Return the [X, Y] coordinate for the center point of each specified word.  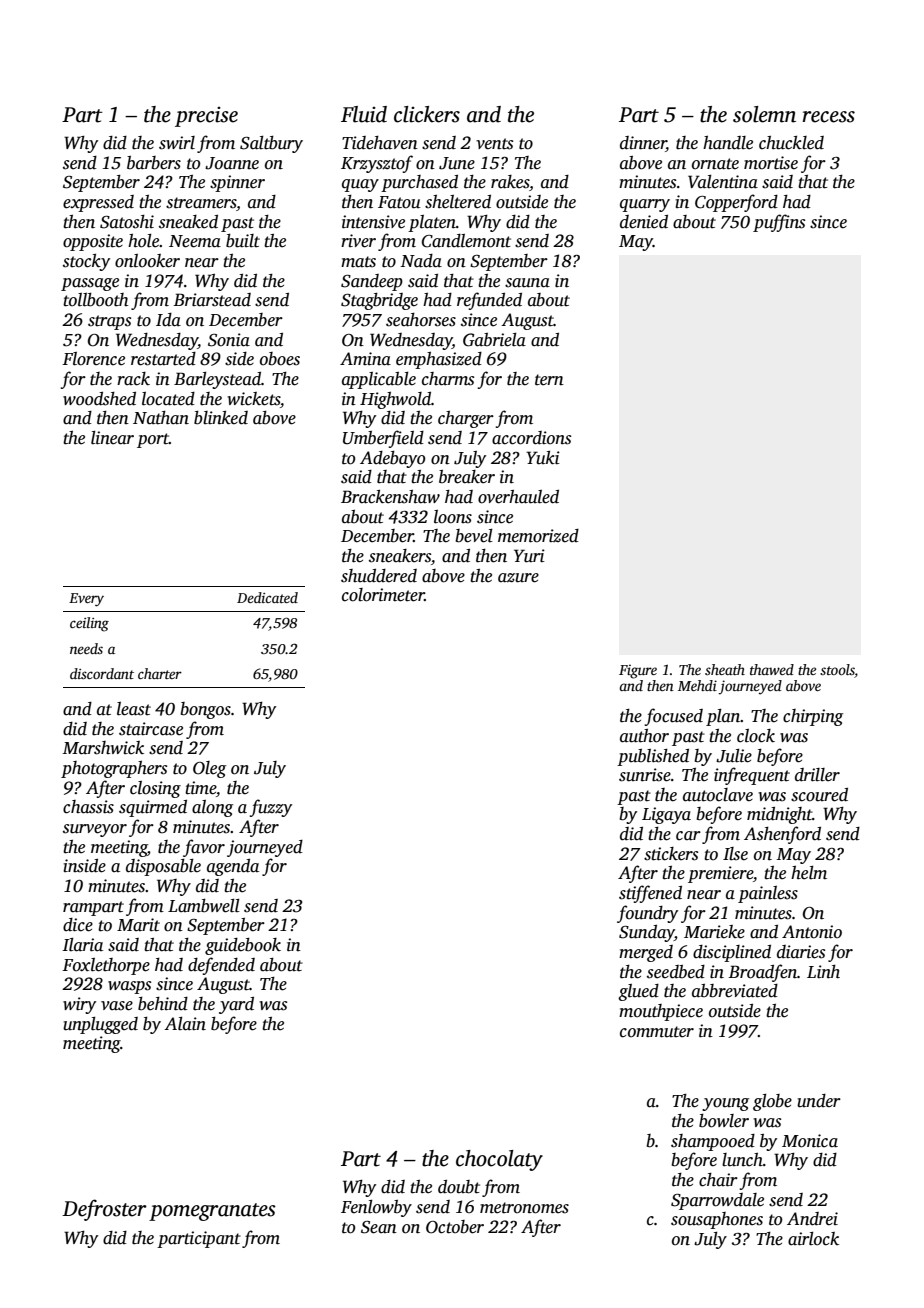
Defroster [104, 1210]
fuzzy [271, 808]
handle [728, 143]
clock [756, 736]
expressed [98, 203]
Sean [379, 1227]
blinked [221, 418]
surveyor [95, 830]
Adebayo [392, 459]
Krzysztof [377, 164]
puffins [779, 223]
